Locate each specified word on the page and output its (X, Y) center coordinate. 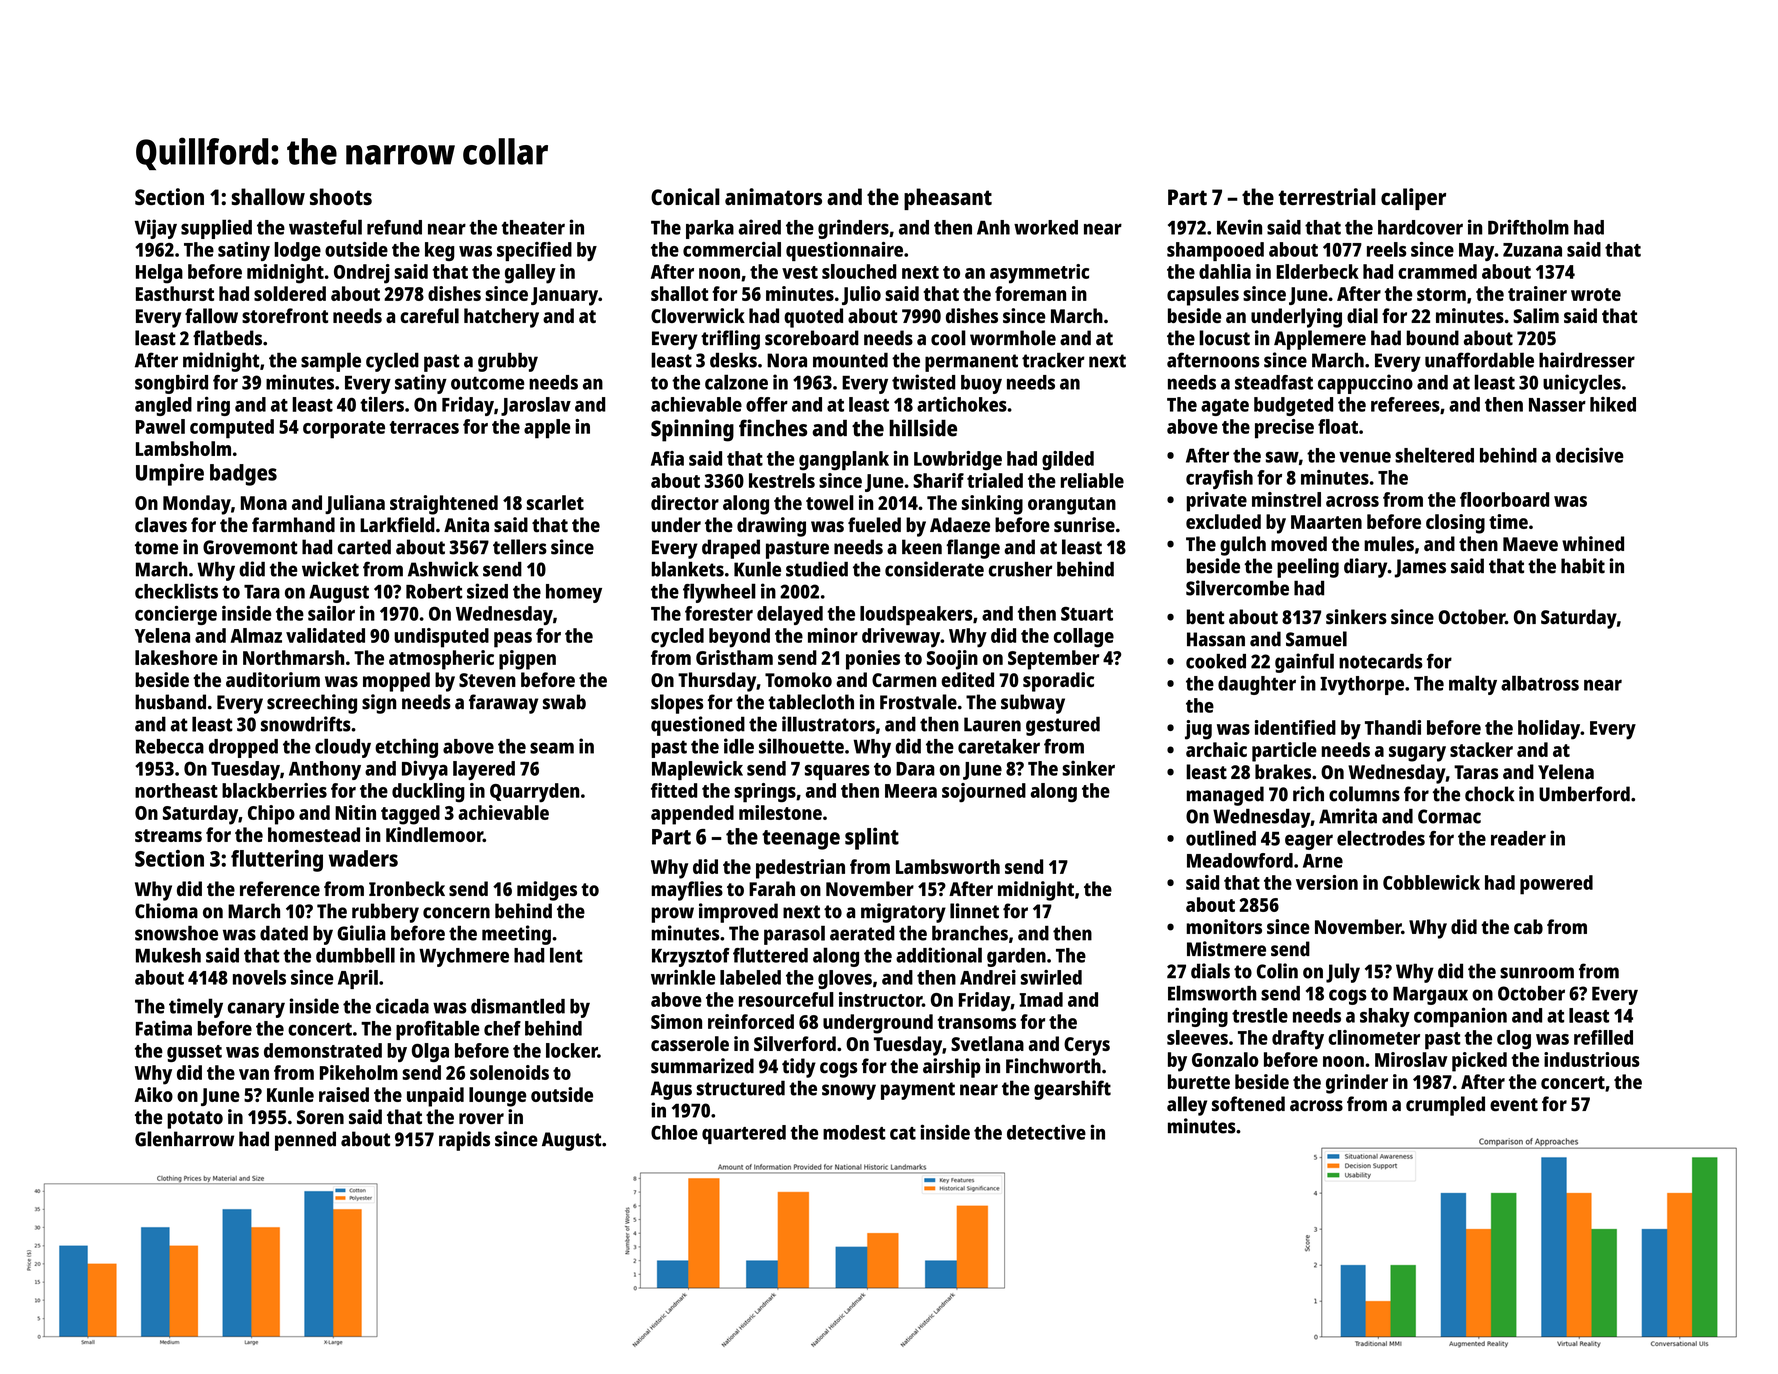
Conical (685, 196)
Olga (430, 1052)
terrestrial (1327, 196)
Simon (676, 1021)
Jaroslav (536, 406)
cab (1528, 926)
